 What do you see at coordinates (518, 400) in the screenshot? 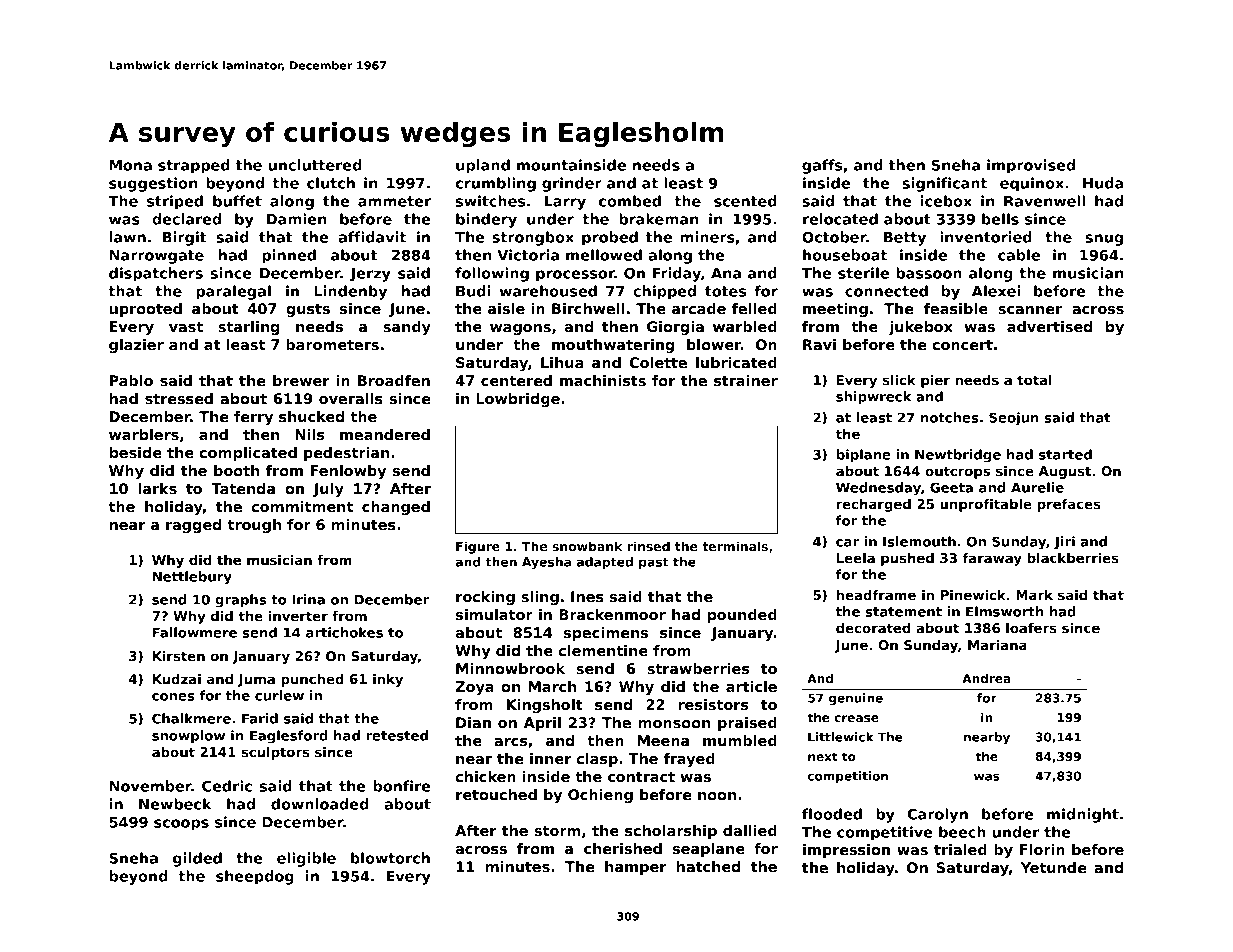
I see `Lowbridge` at bounding box center [518, 400].
